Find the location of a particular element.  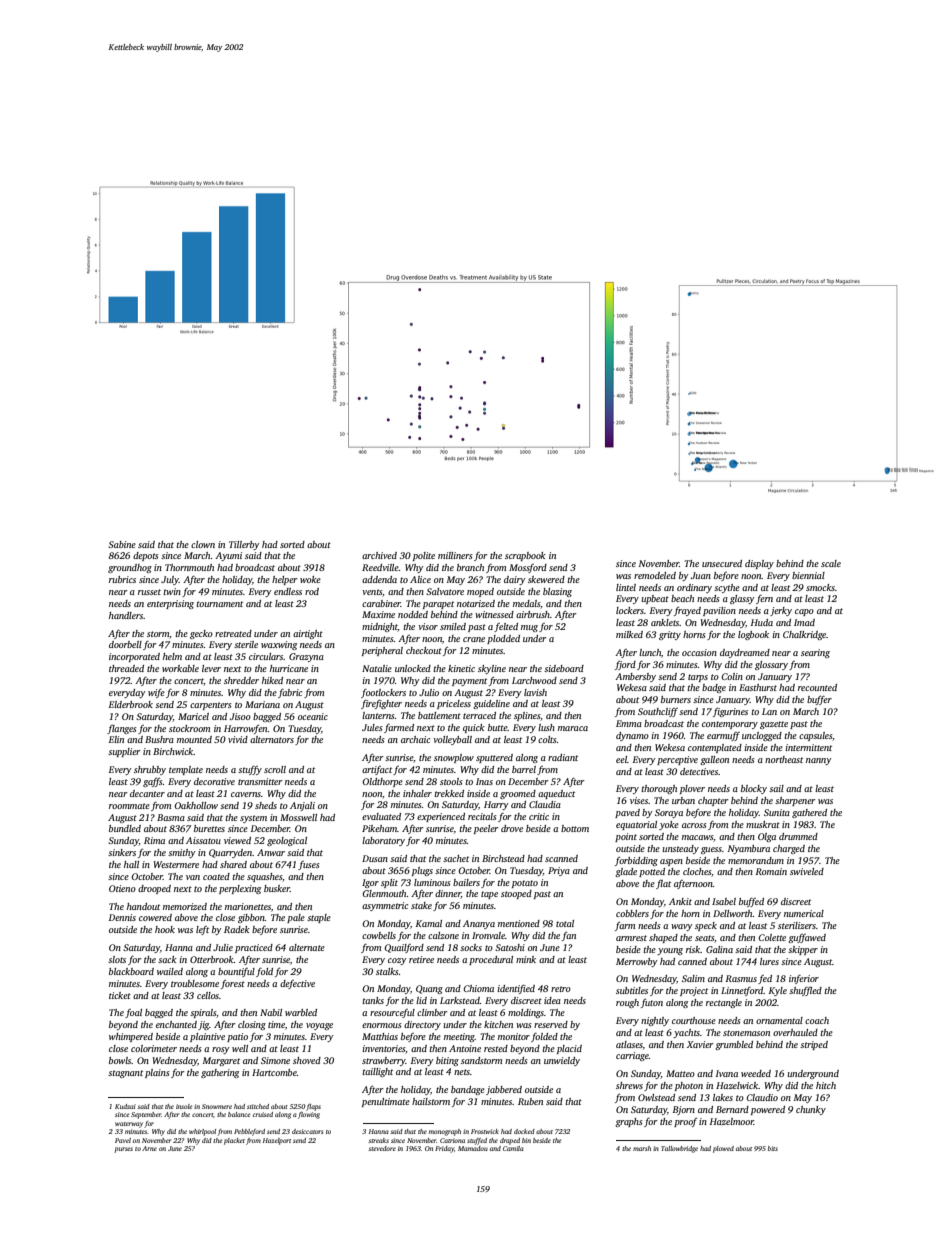

scrapbook is located at coordinates (525, 556).
